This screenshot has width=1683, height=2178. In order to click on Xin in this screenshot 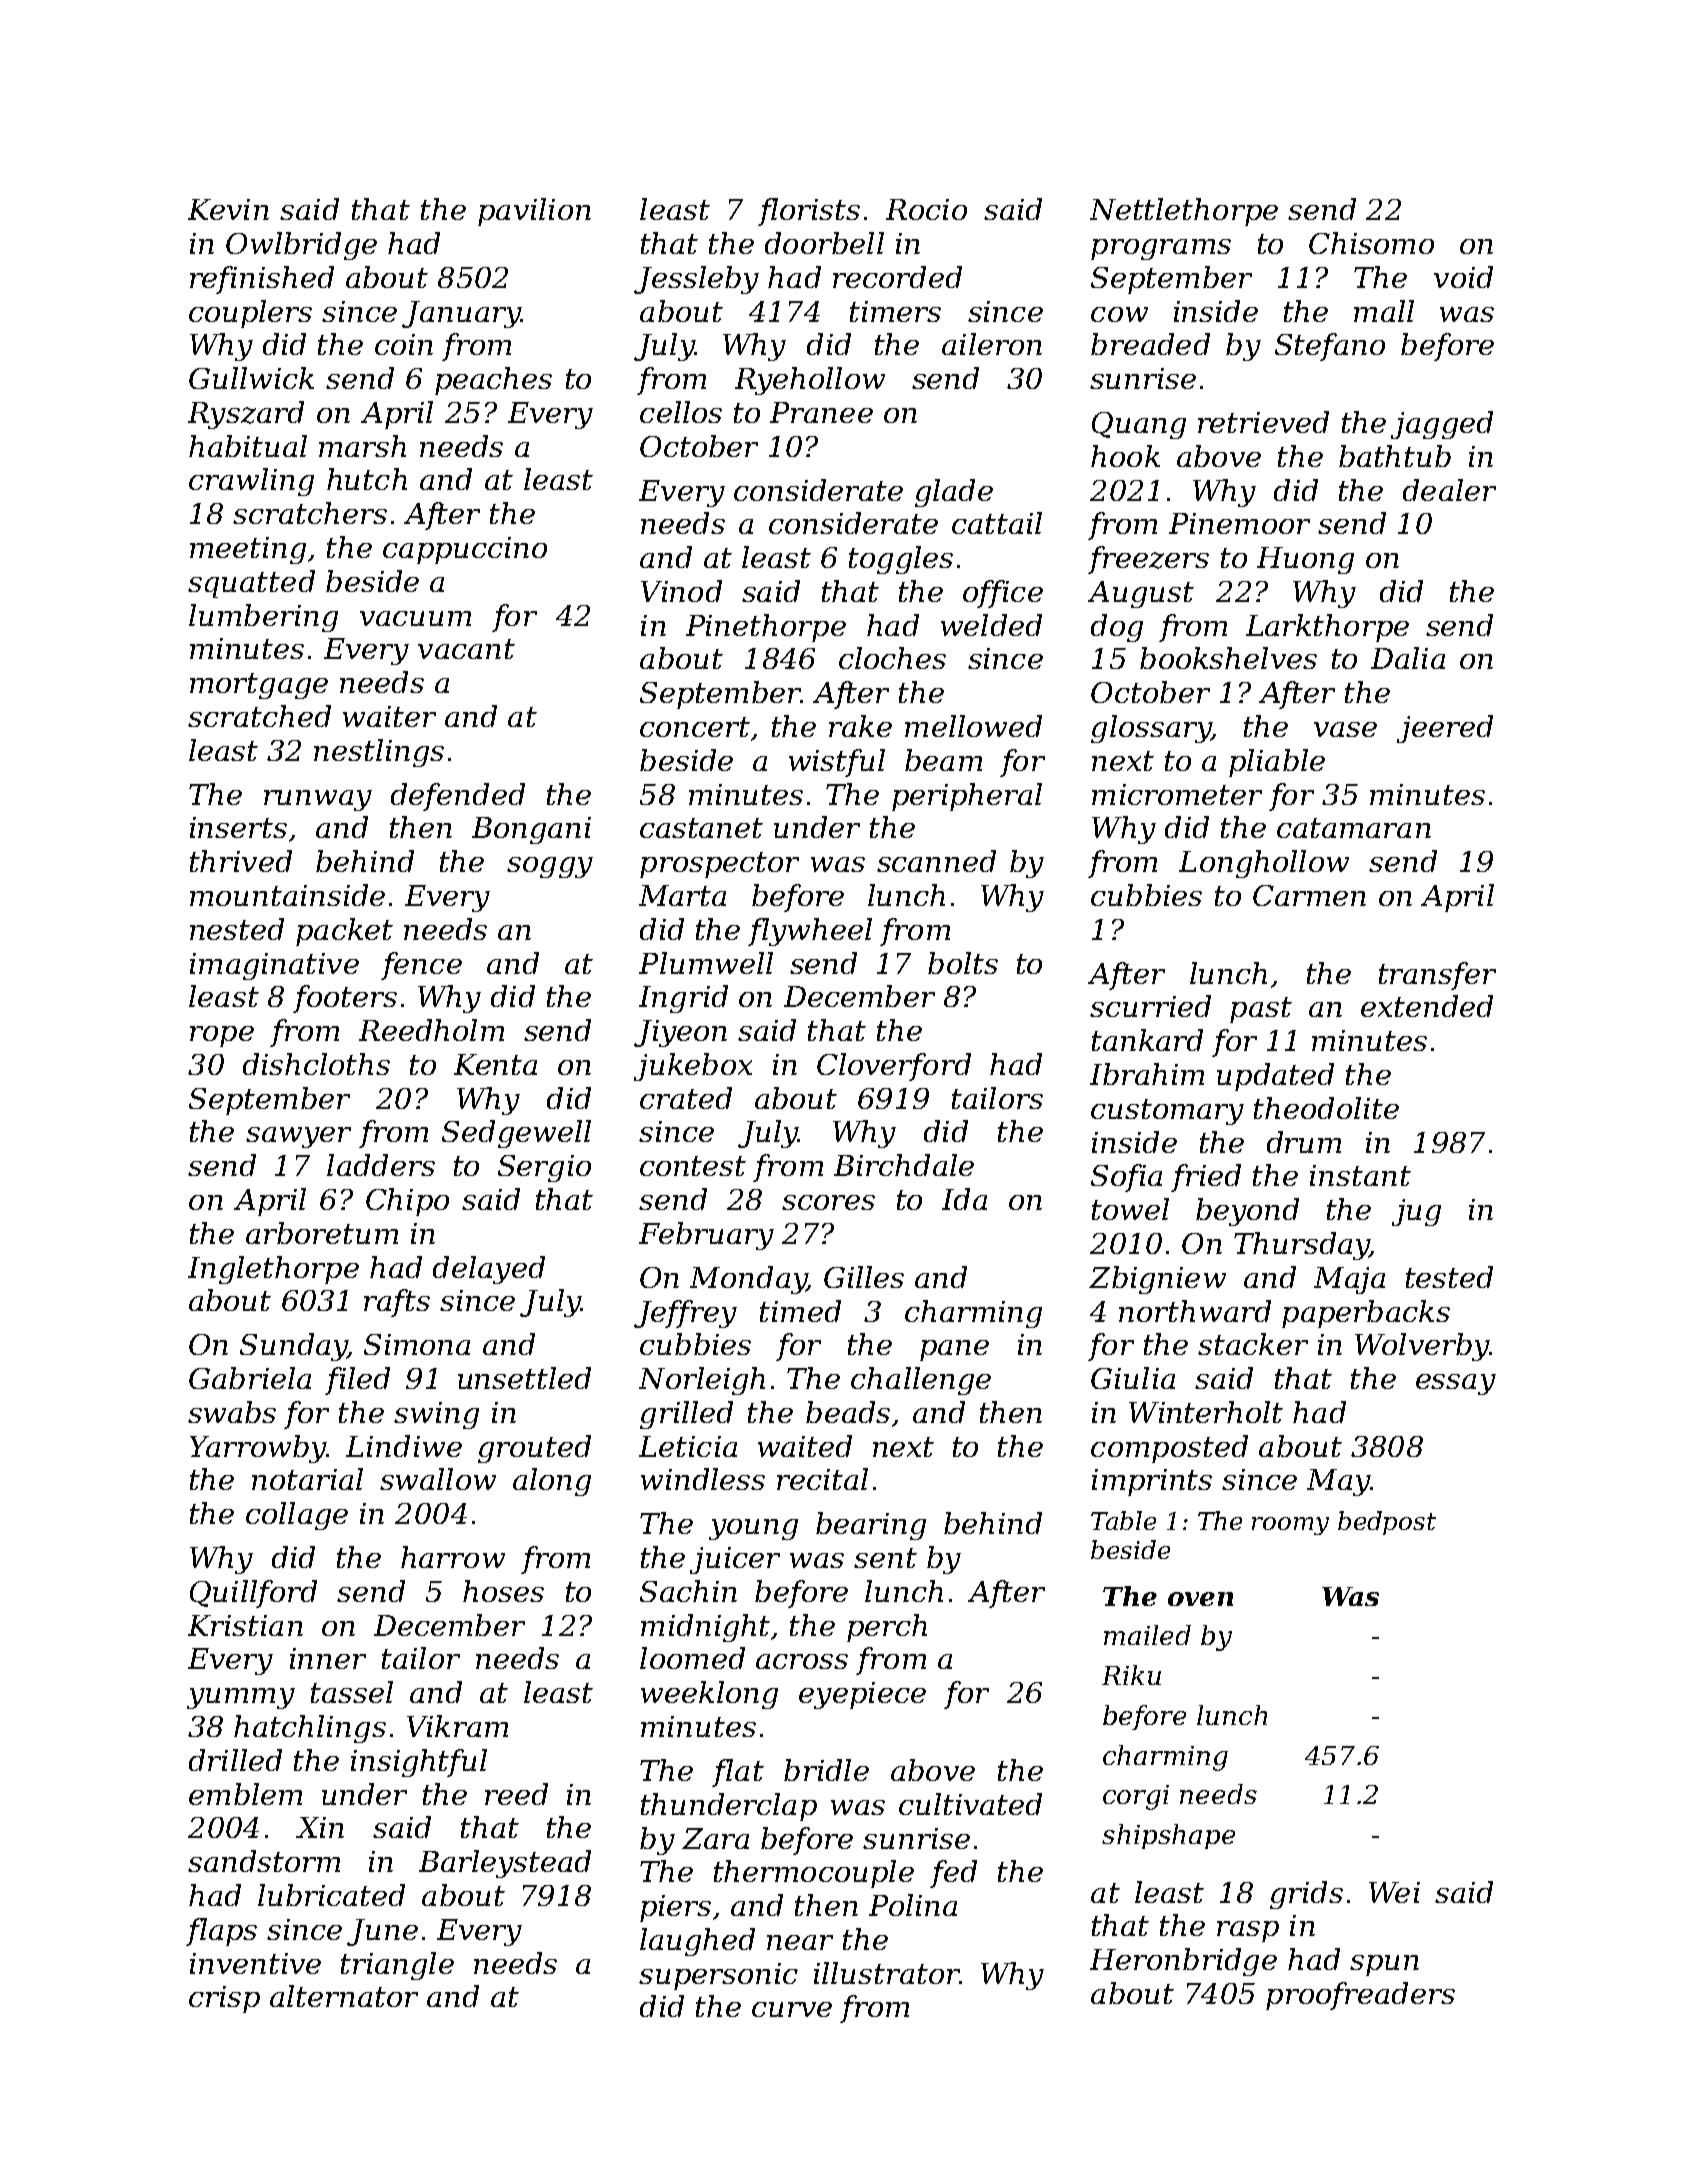, I will do `click(320, 1827)`.
